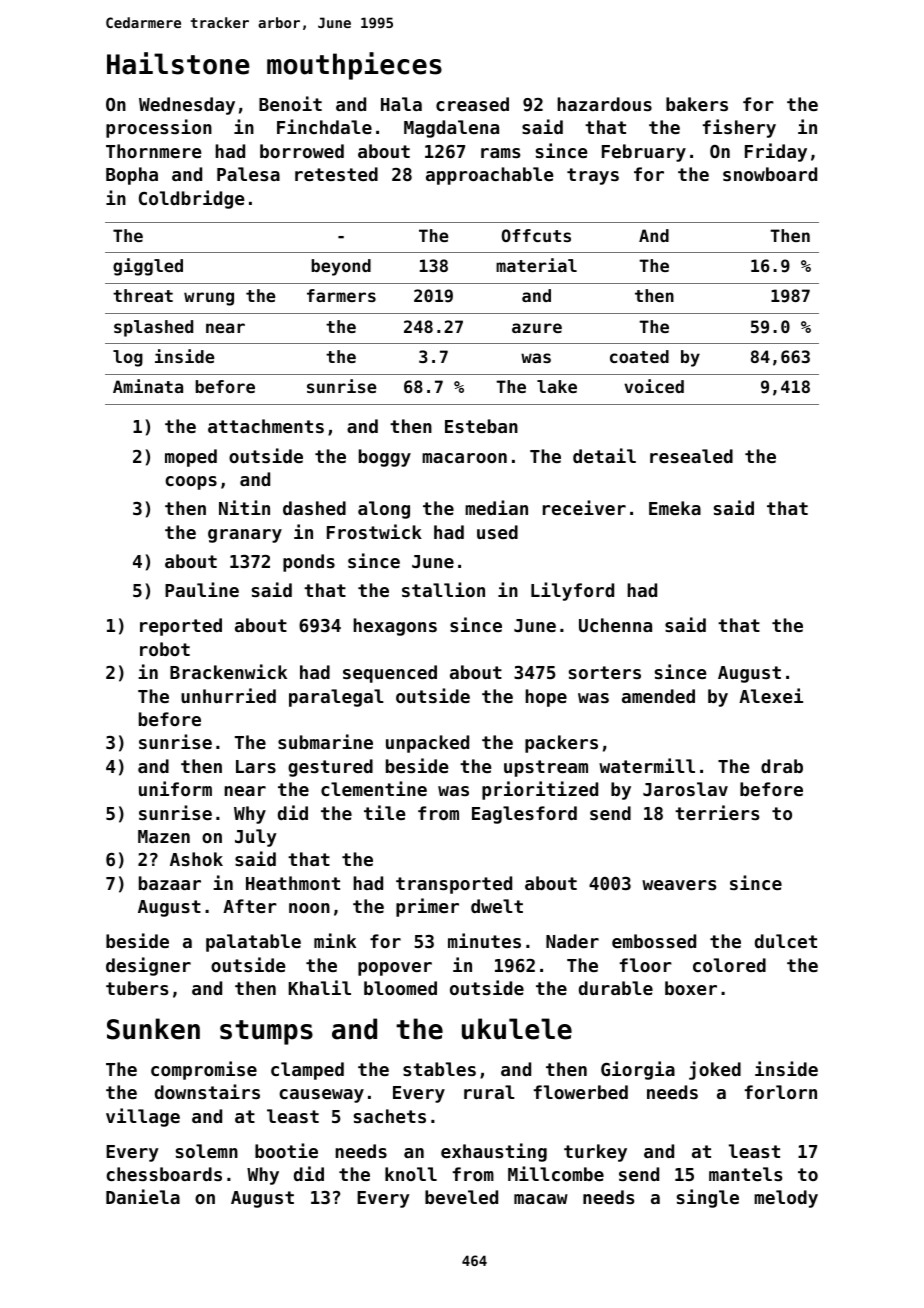 This page has height=1308, width=924. What do you see at coordinates (143, 1117) in the page?
I see `village` at bounding box center [143, 1117].
